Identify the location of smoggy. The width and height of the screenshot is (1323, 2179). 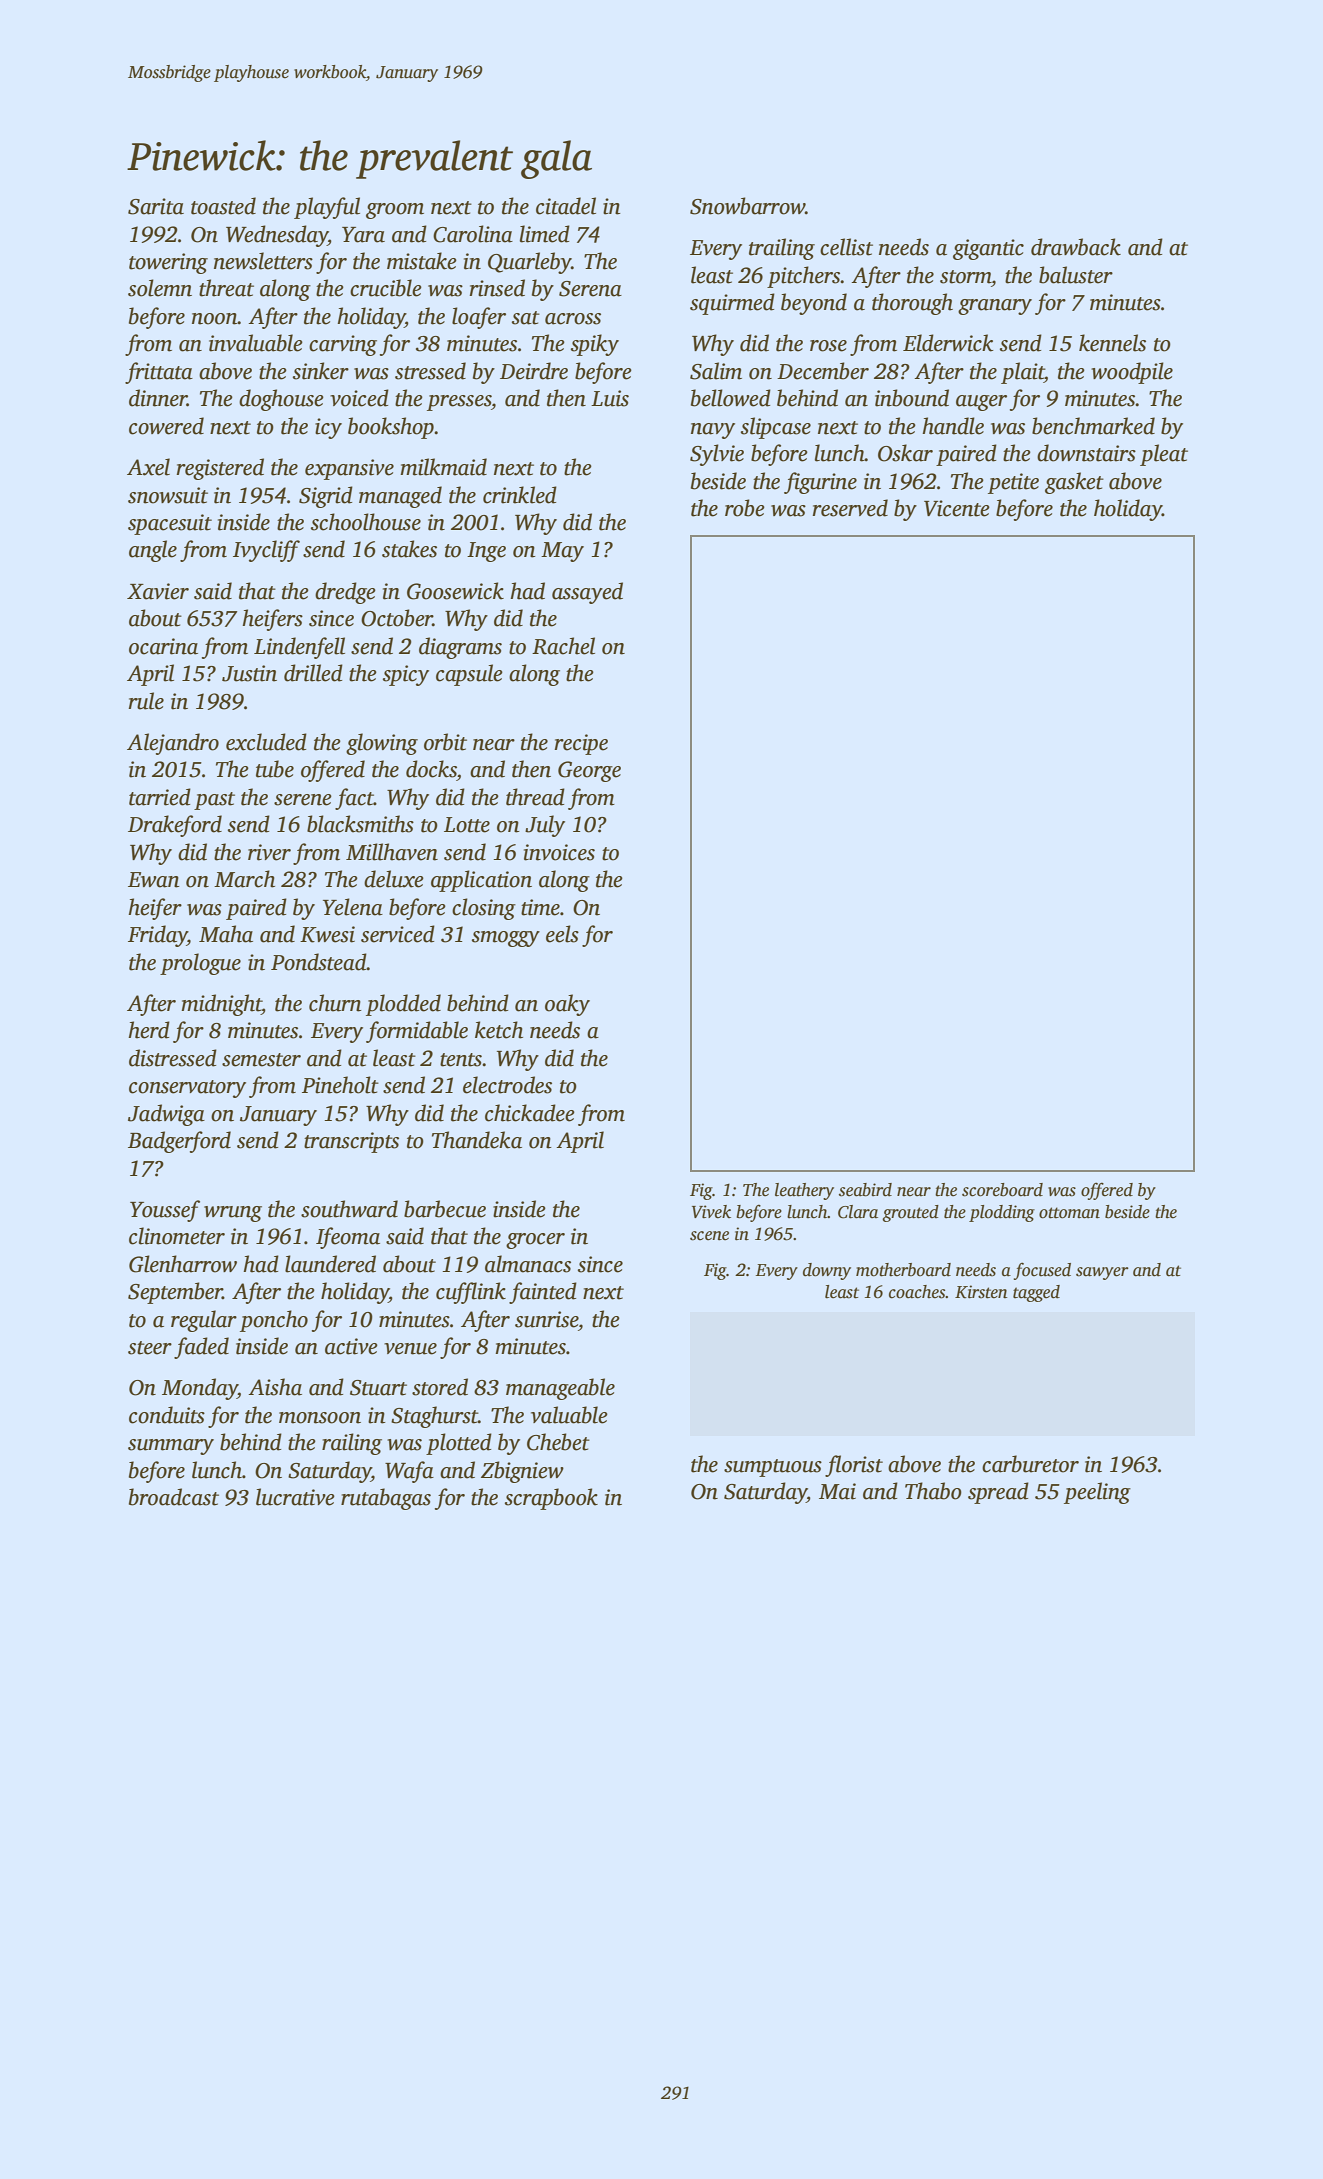
(506, 939).
